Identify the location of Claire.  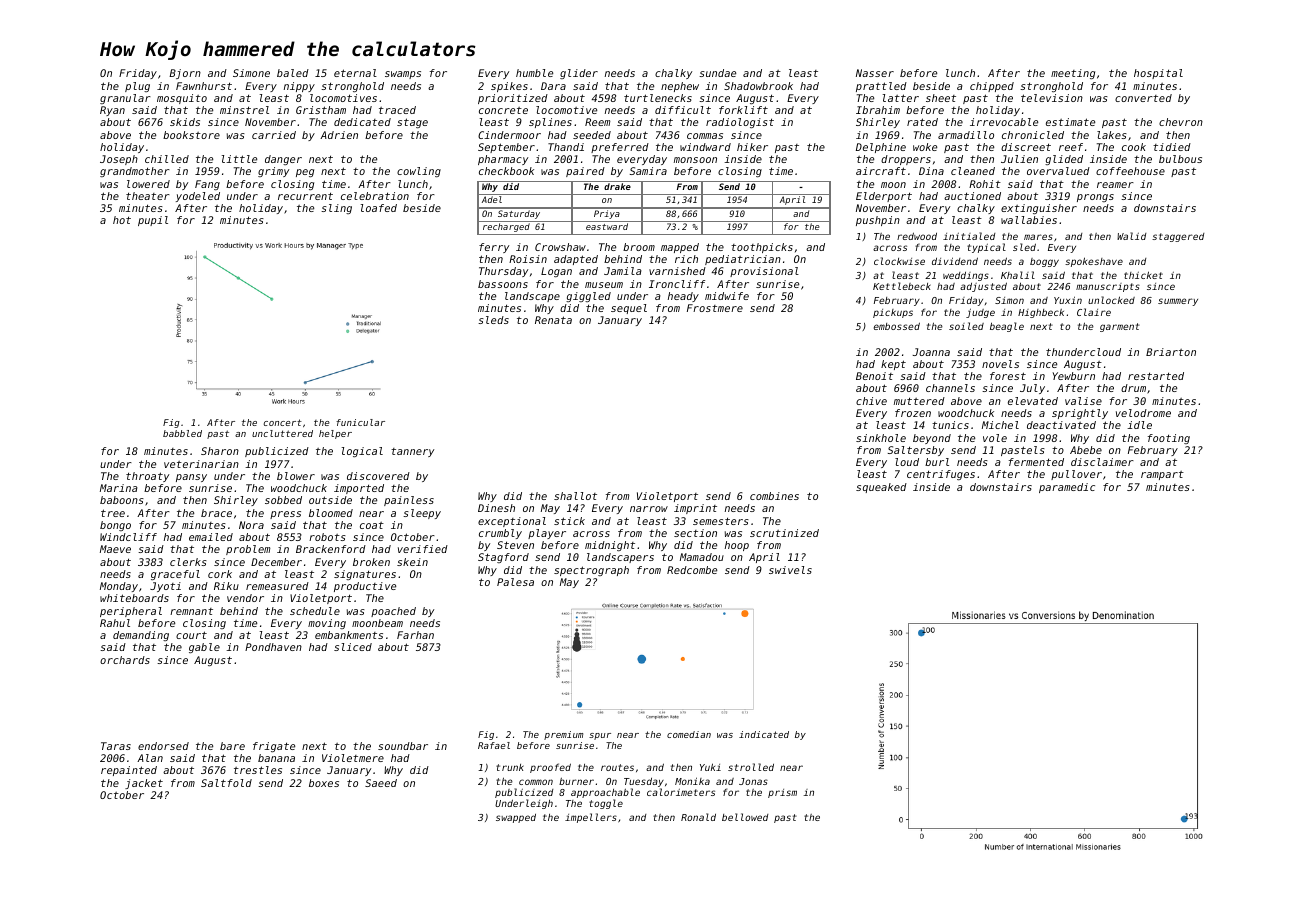
(1094, 312).
